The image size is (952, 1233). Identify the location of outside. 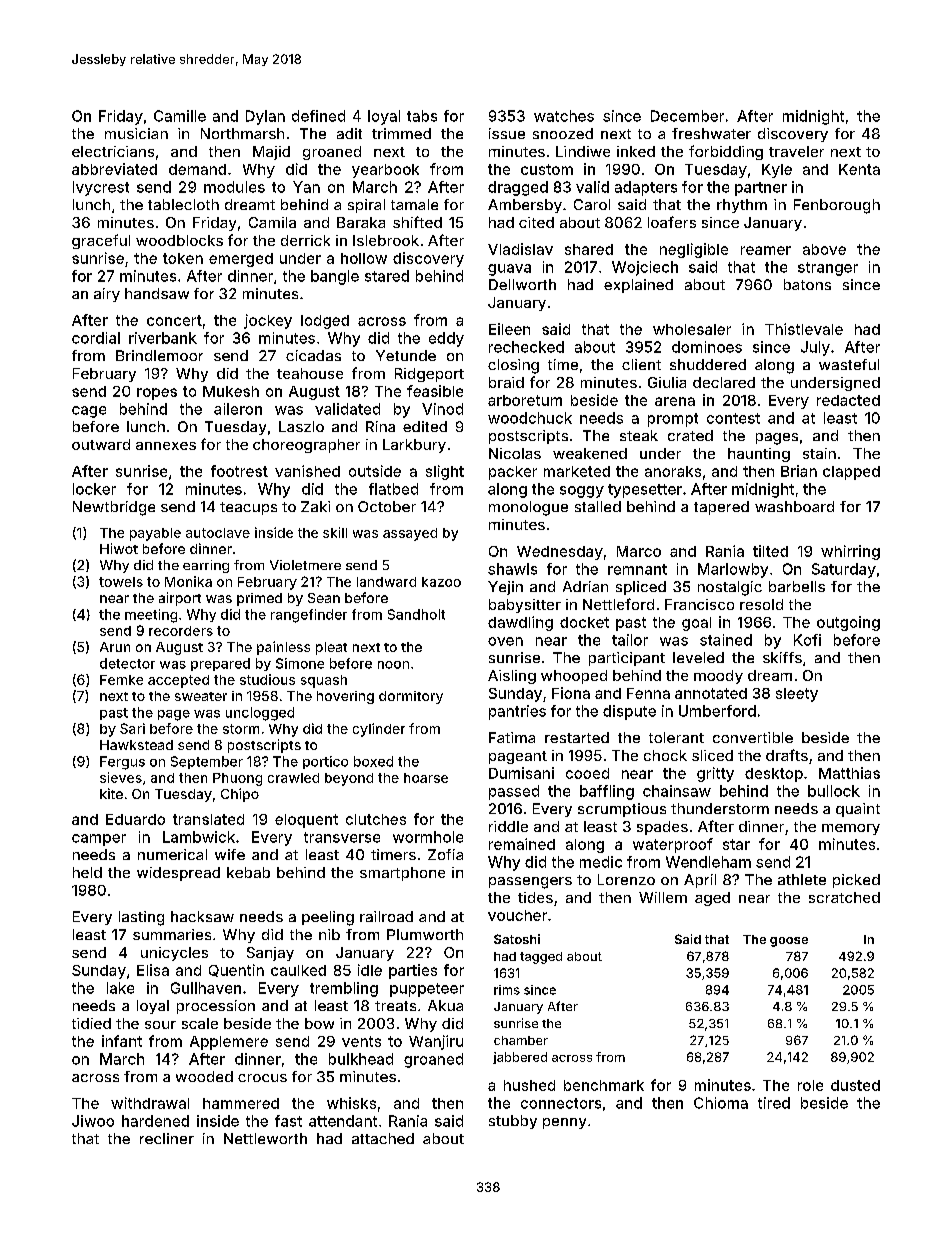
(375, 471).
